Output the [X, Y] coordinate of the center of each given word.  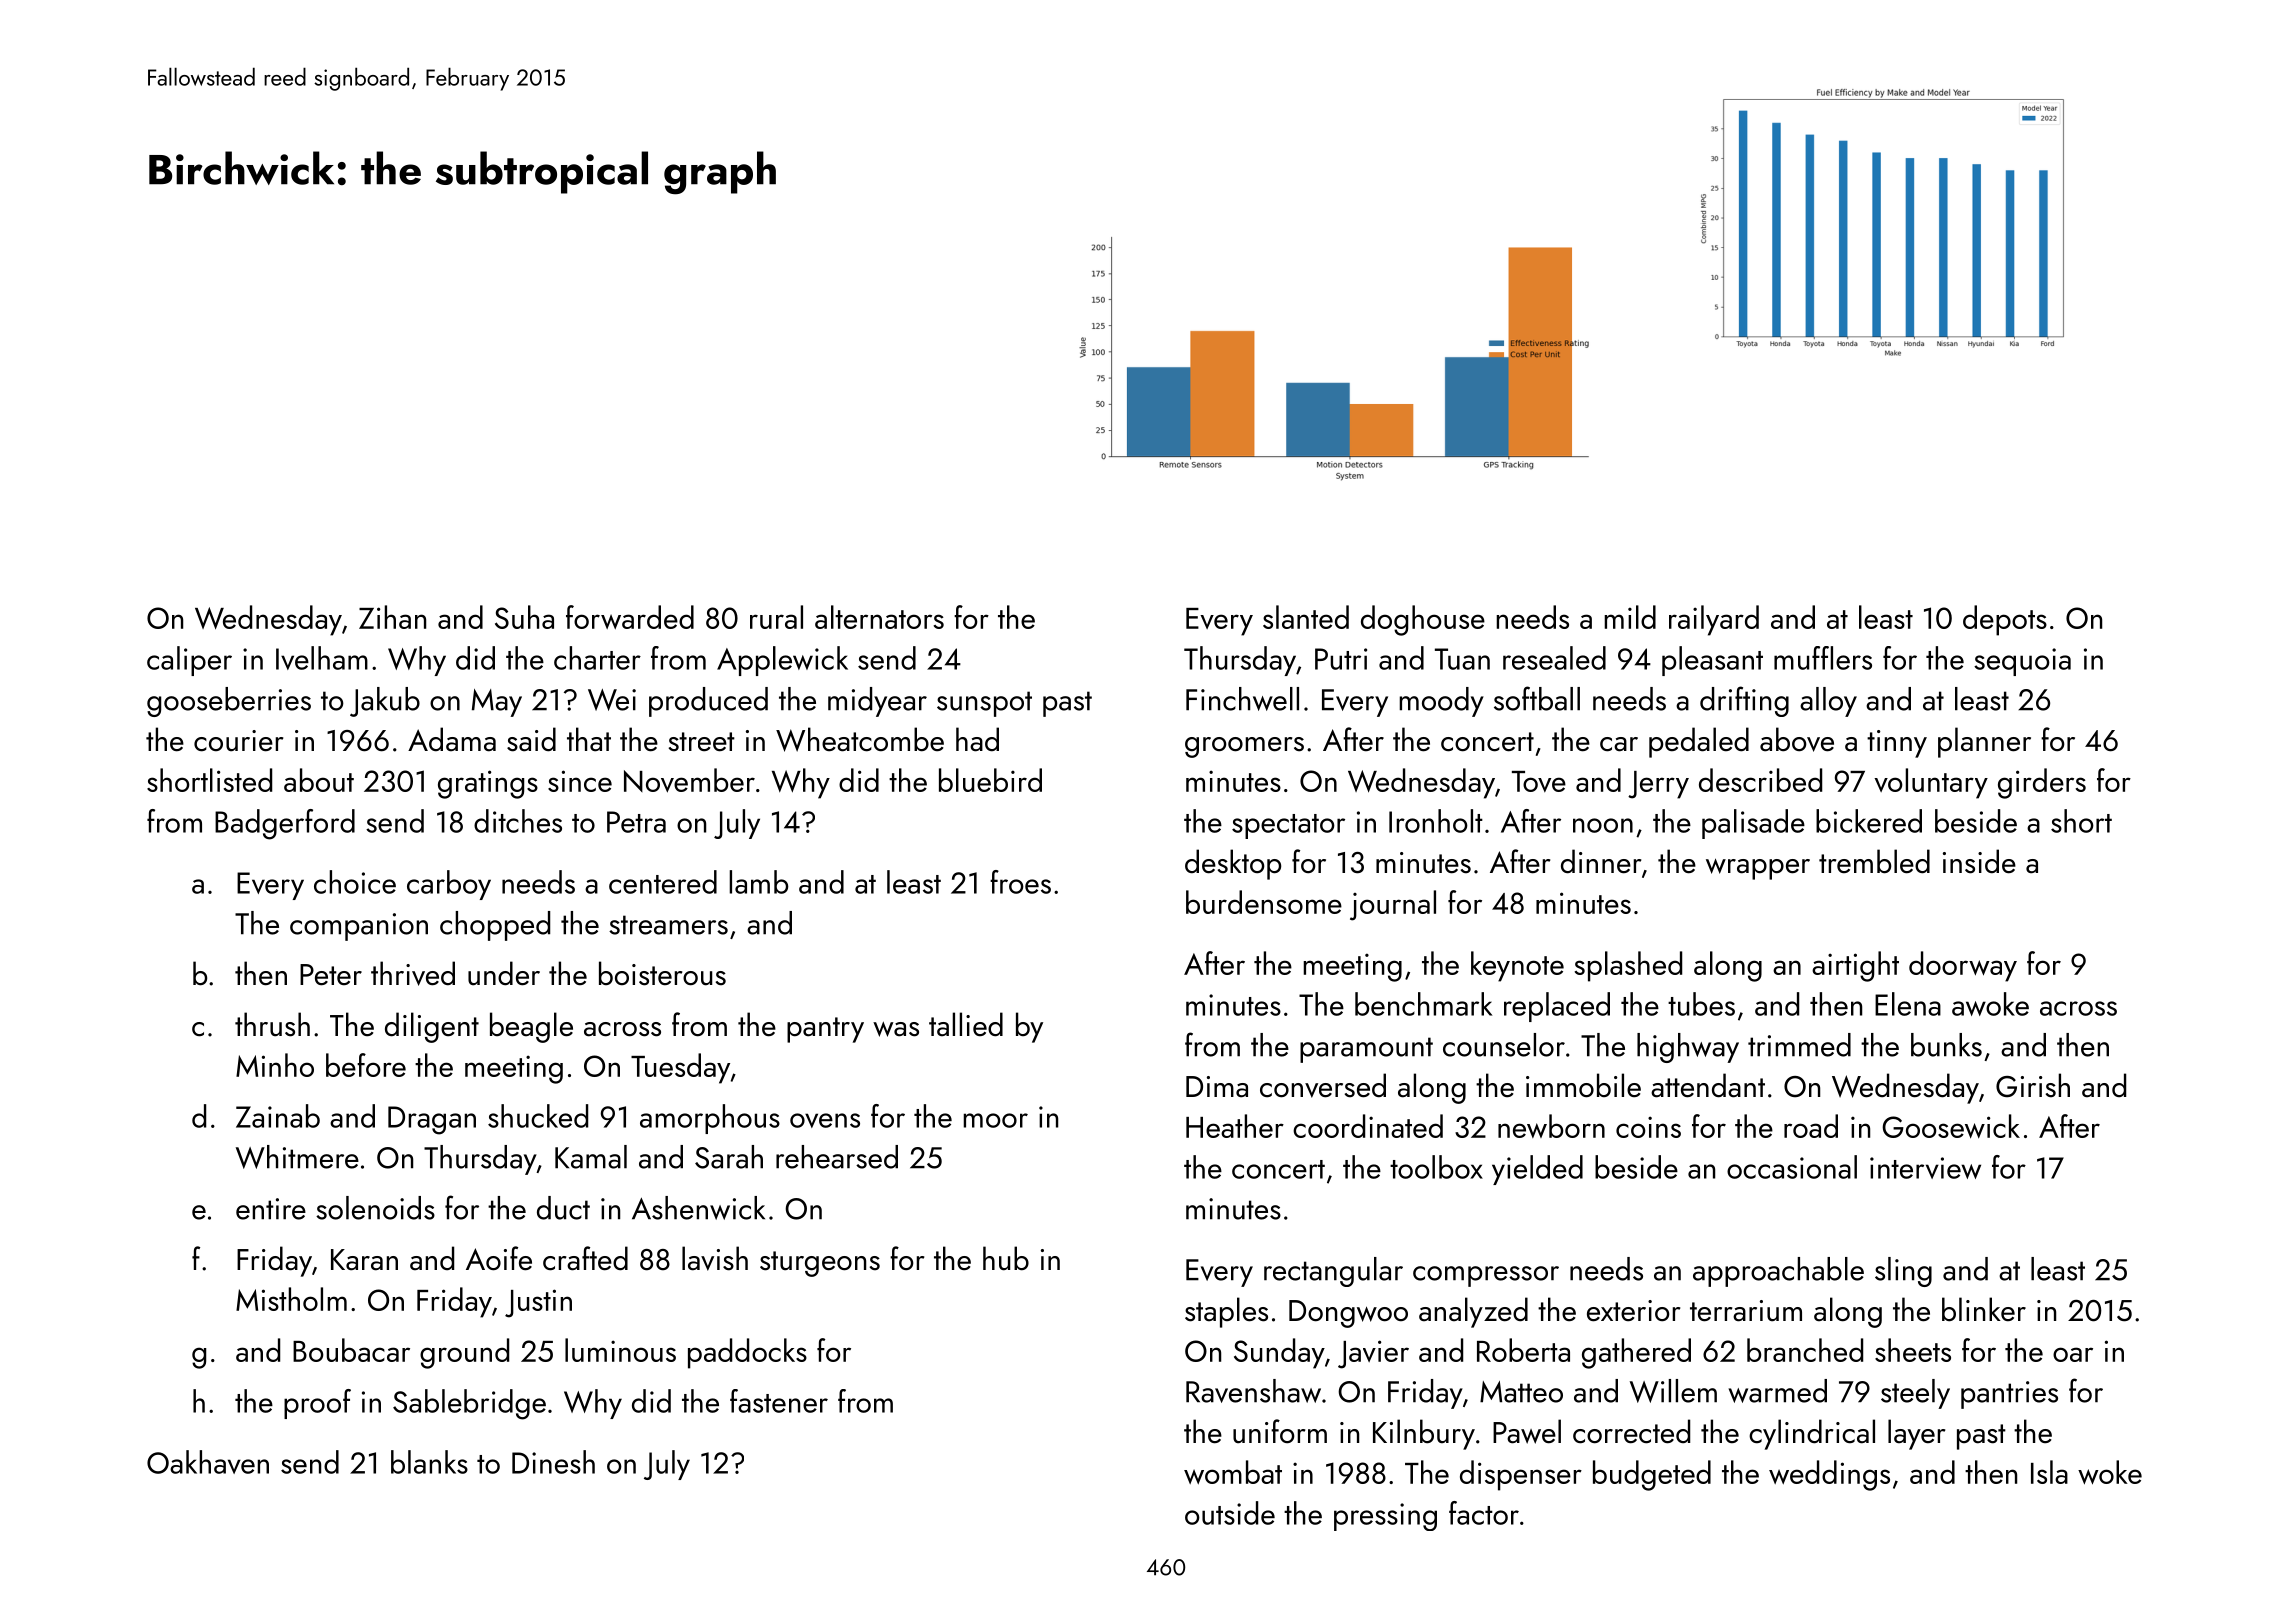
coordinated [1368, 1126]
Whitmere [297, 1157]
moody [1441, 702]
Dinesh [553, 1462]
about [319, 780]
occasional [1792, 1167]
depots [2005, 620]
